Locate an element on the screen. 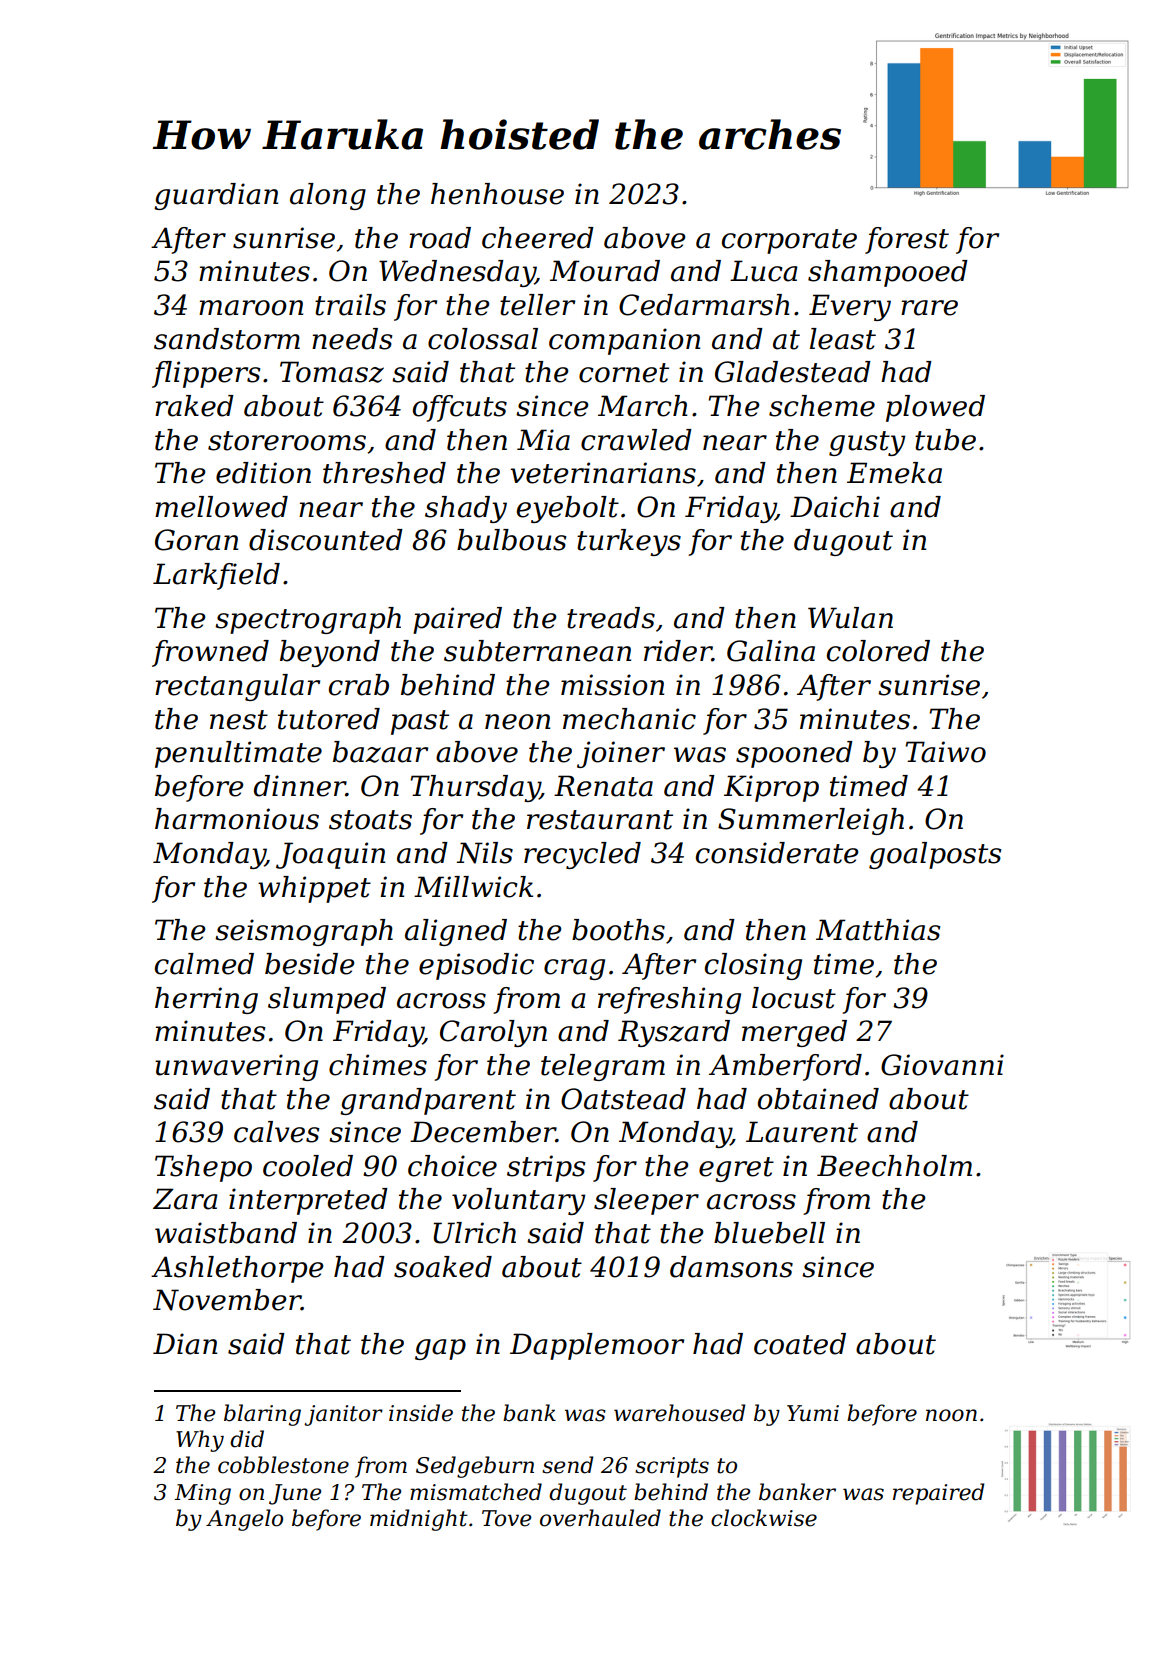 Image resolution: width=1165 pixels, height=1654 pixels. along is located at coordinates (328, 196).
